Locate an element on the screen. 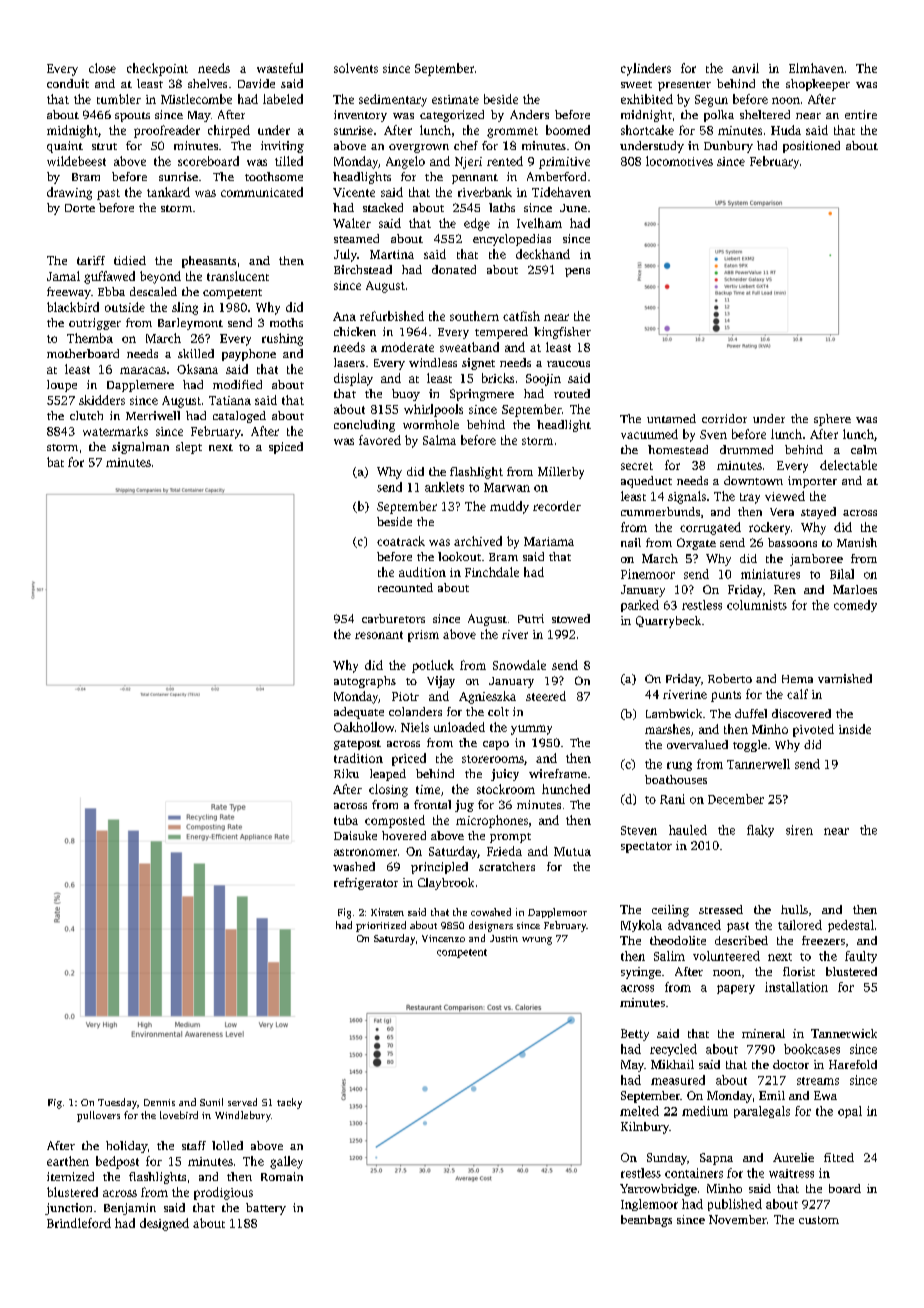 The height and width of the screenshot is (1308, 924). Pinemoor is located at coordinates (648, 574).
